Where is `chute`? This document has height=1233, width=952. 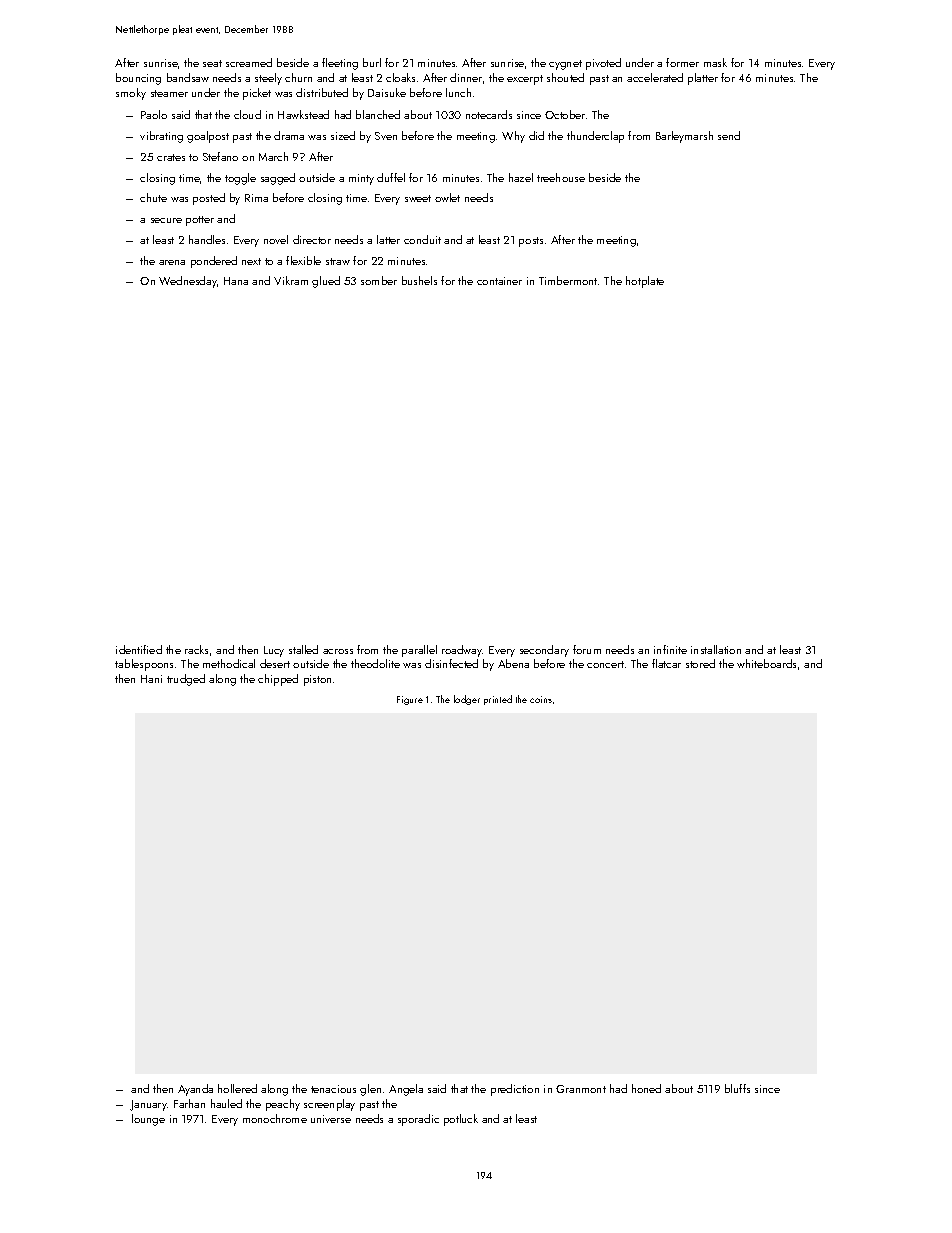
chute is located at coordinates (153, 197).
